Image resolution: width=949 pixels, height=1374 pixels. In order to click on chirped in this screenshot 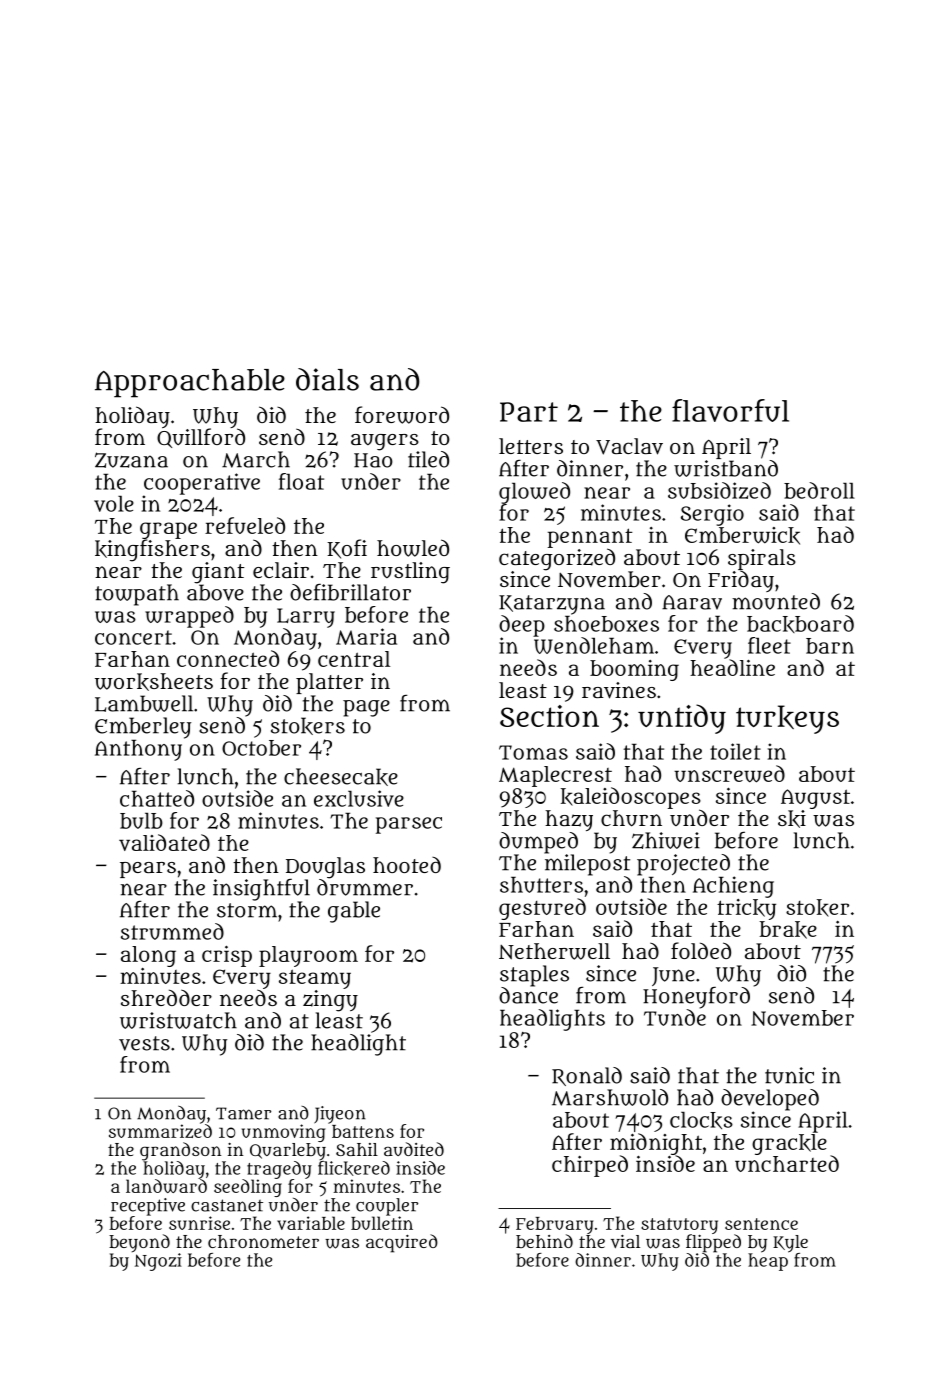, I will do `click(590, 1166)`.
